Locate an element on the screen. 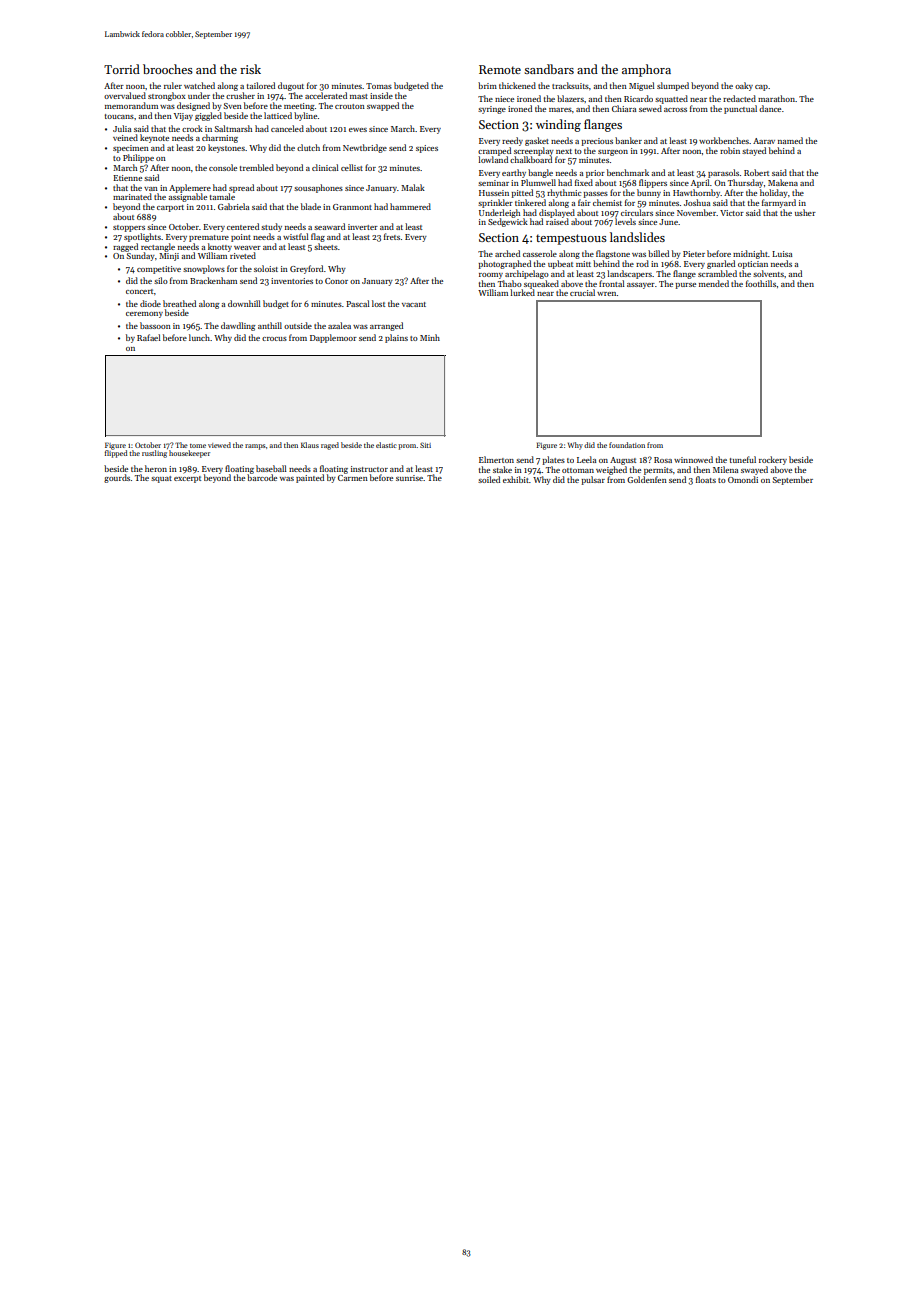 This screenshot has width=924, height=1308. amphora is located at coordinates (646, 70).
